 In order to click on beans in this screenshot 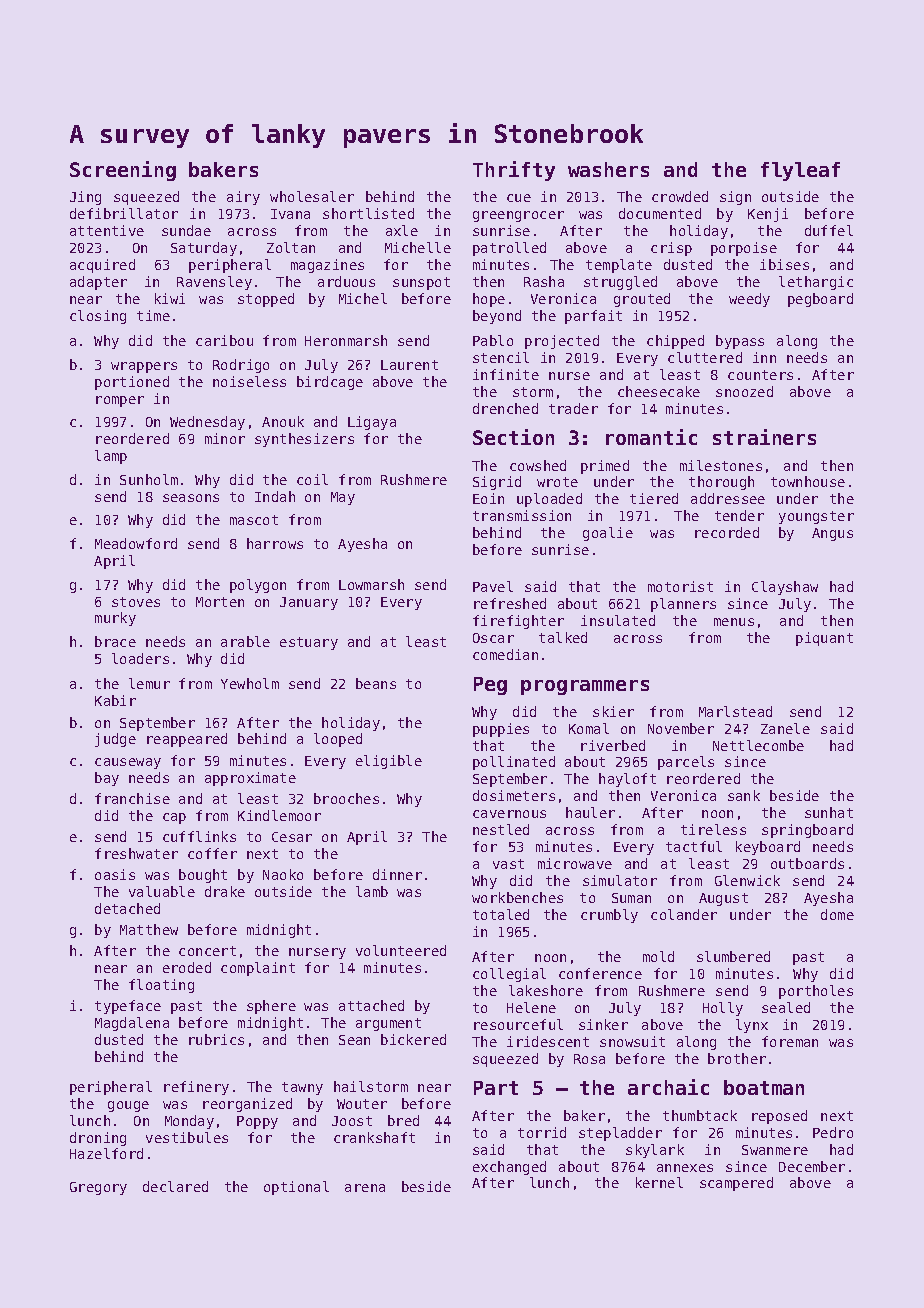, I will do `click(376, 683)`.
